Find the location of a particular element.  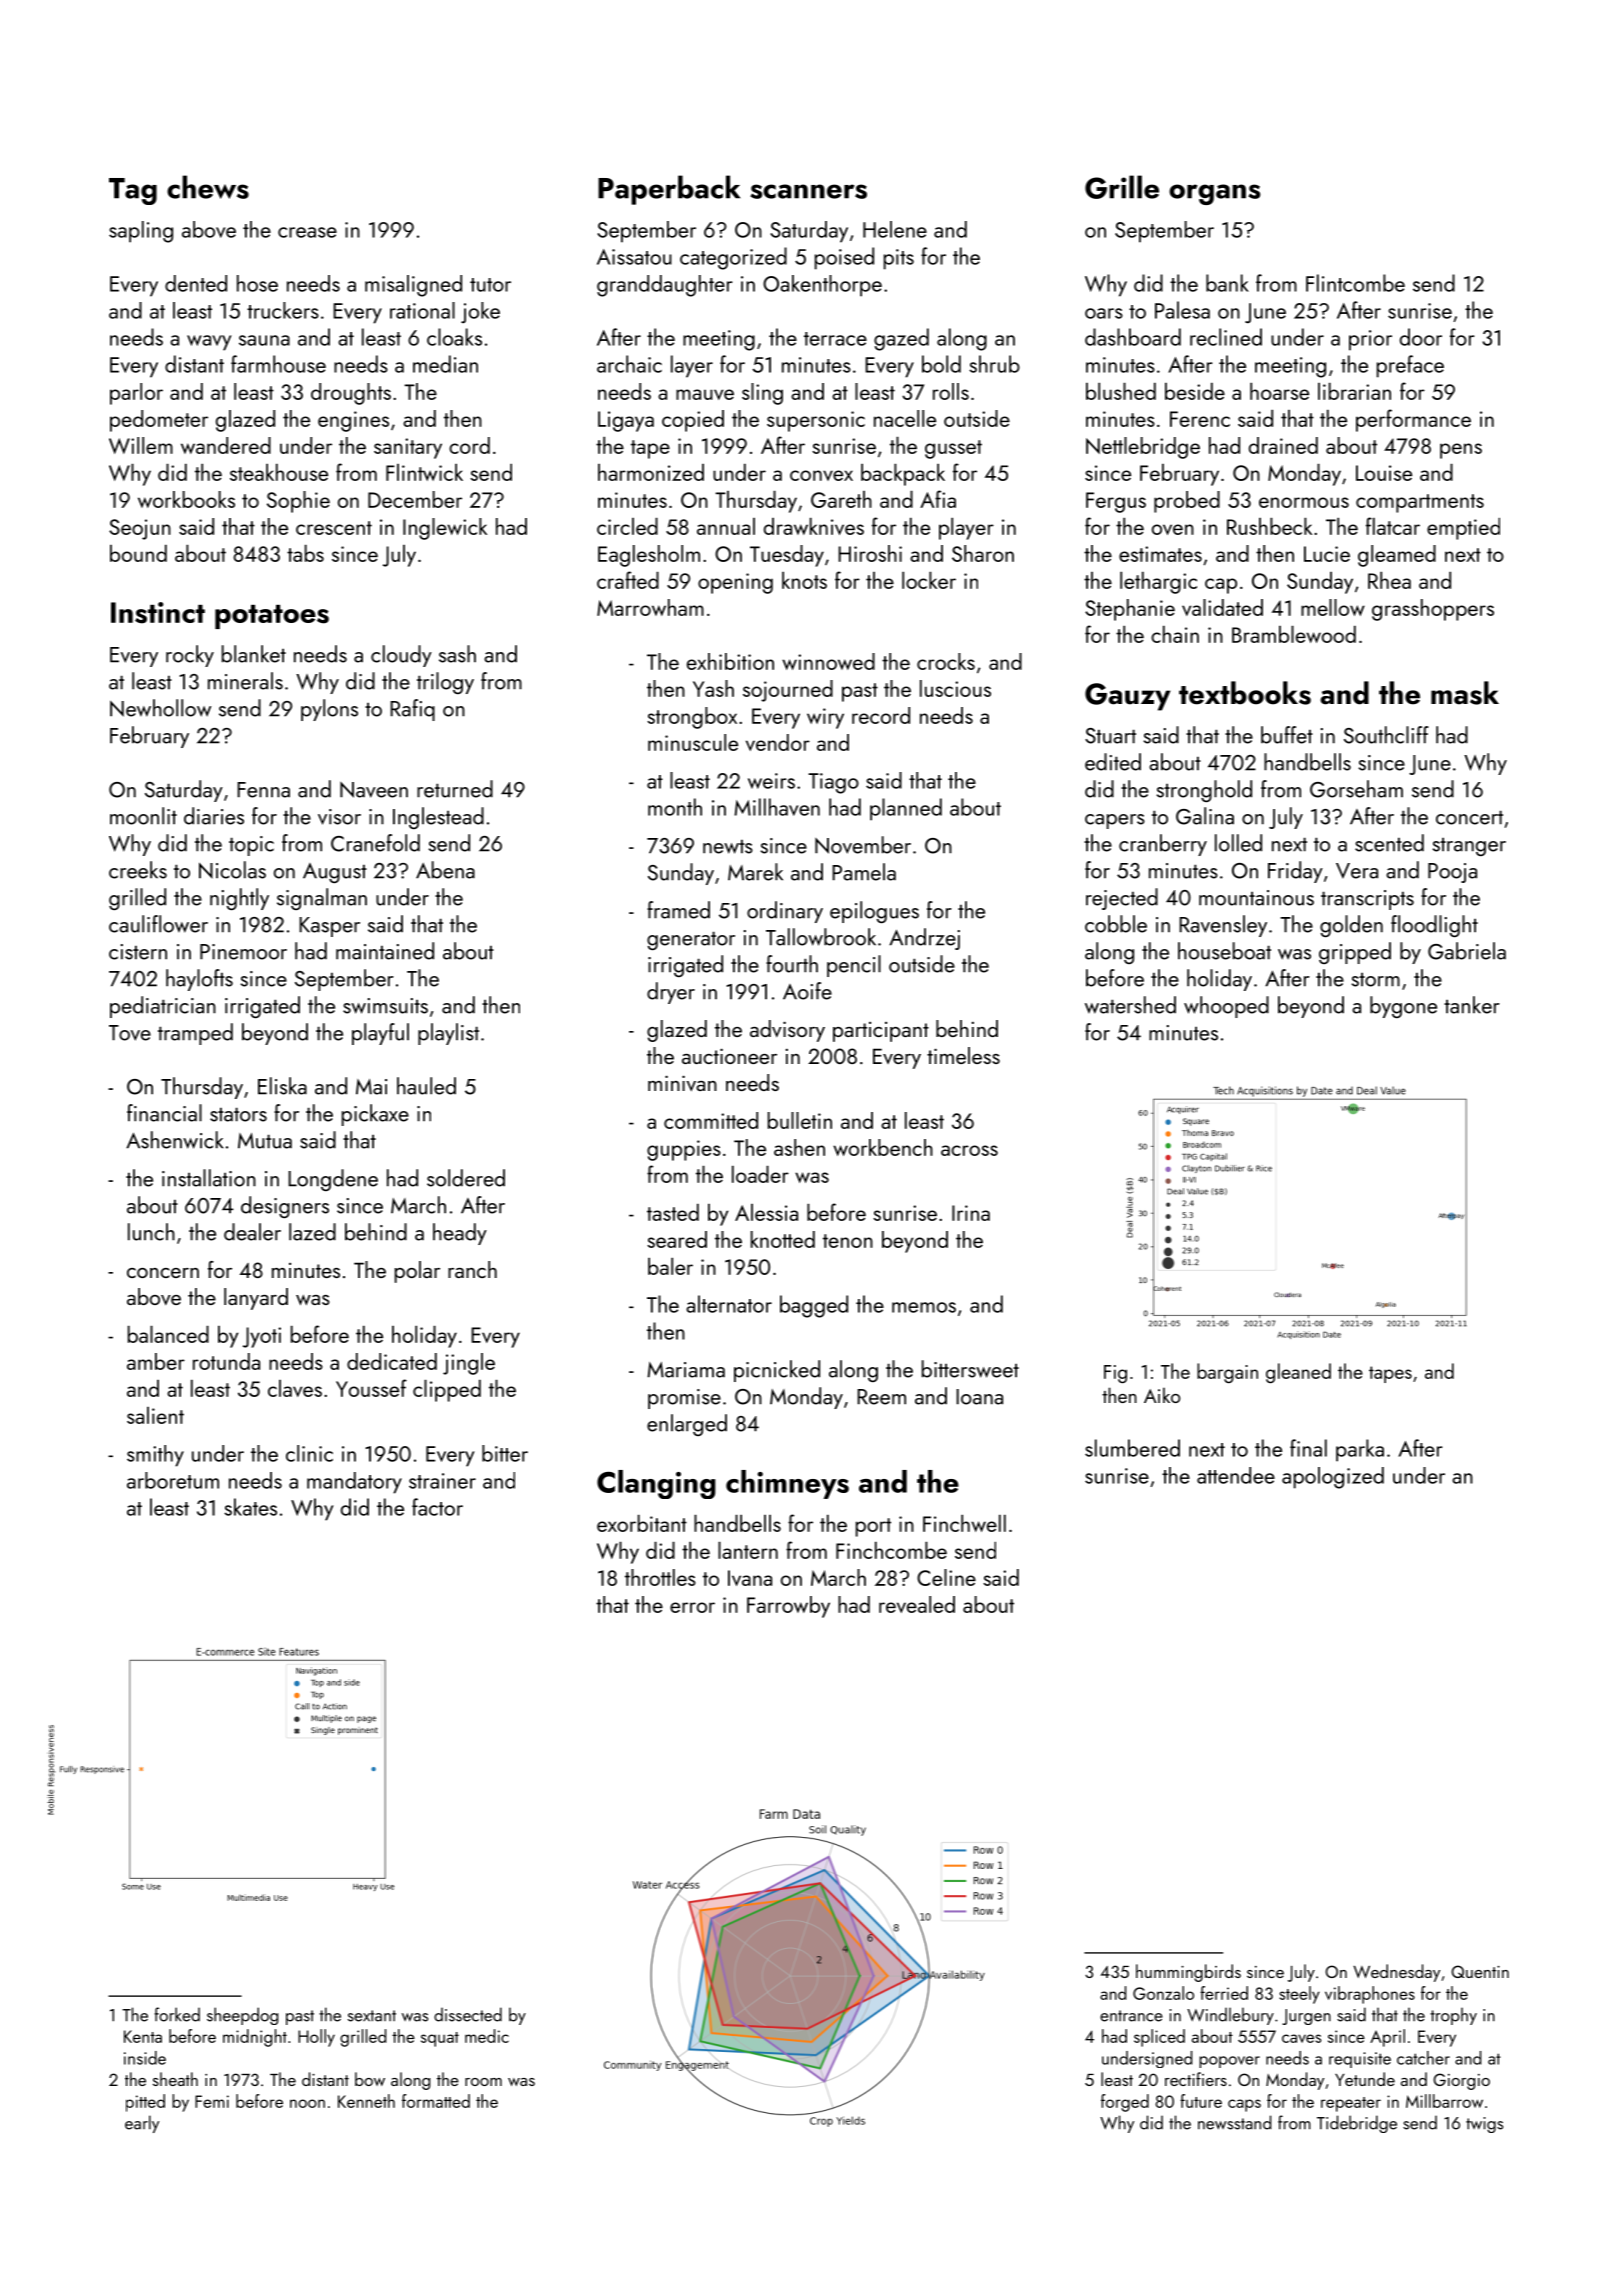

arboretum is located at coordinates (173, 1480).
